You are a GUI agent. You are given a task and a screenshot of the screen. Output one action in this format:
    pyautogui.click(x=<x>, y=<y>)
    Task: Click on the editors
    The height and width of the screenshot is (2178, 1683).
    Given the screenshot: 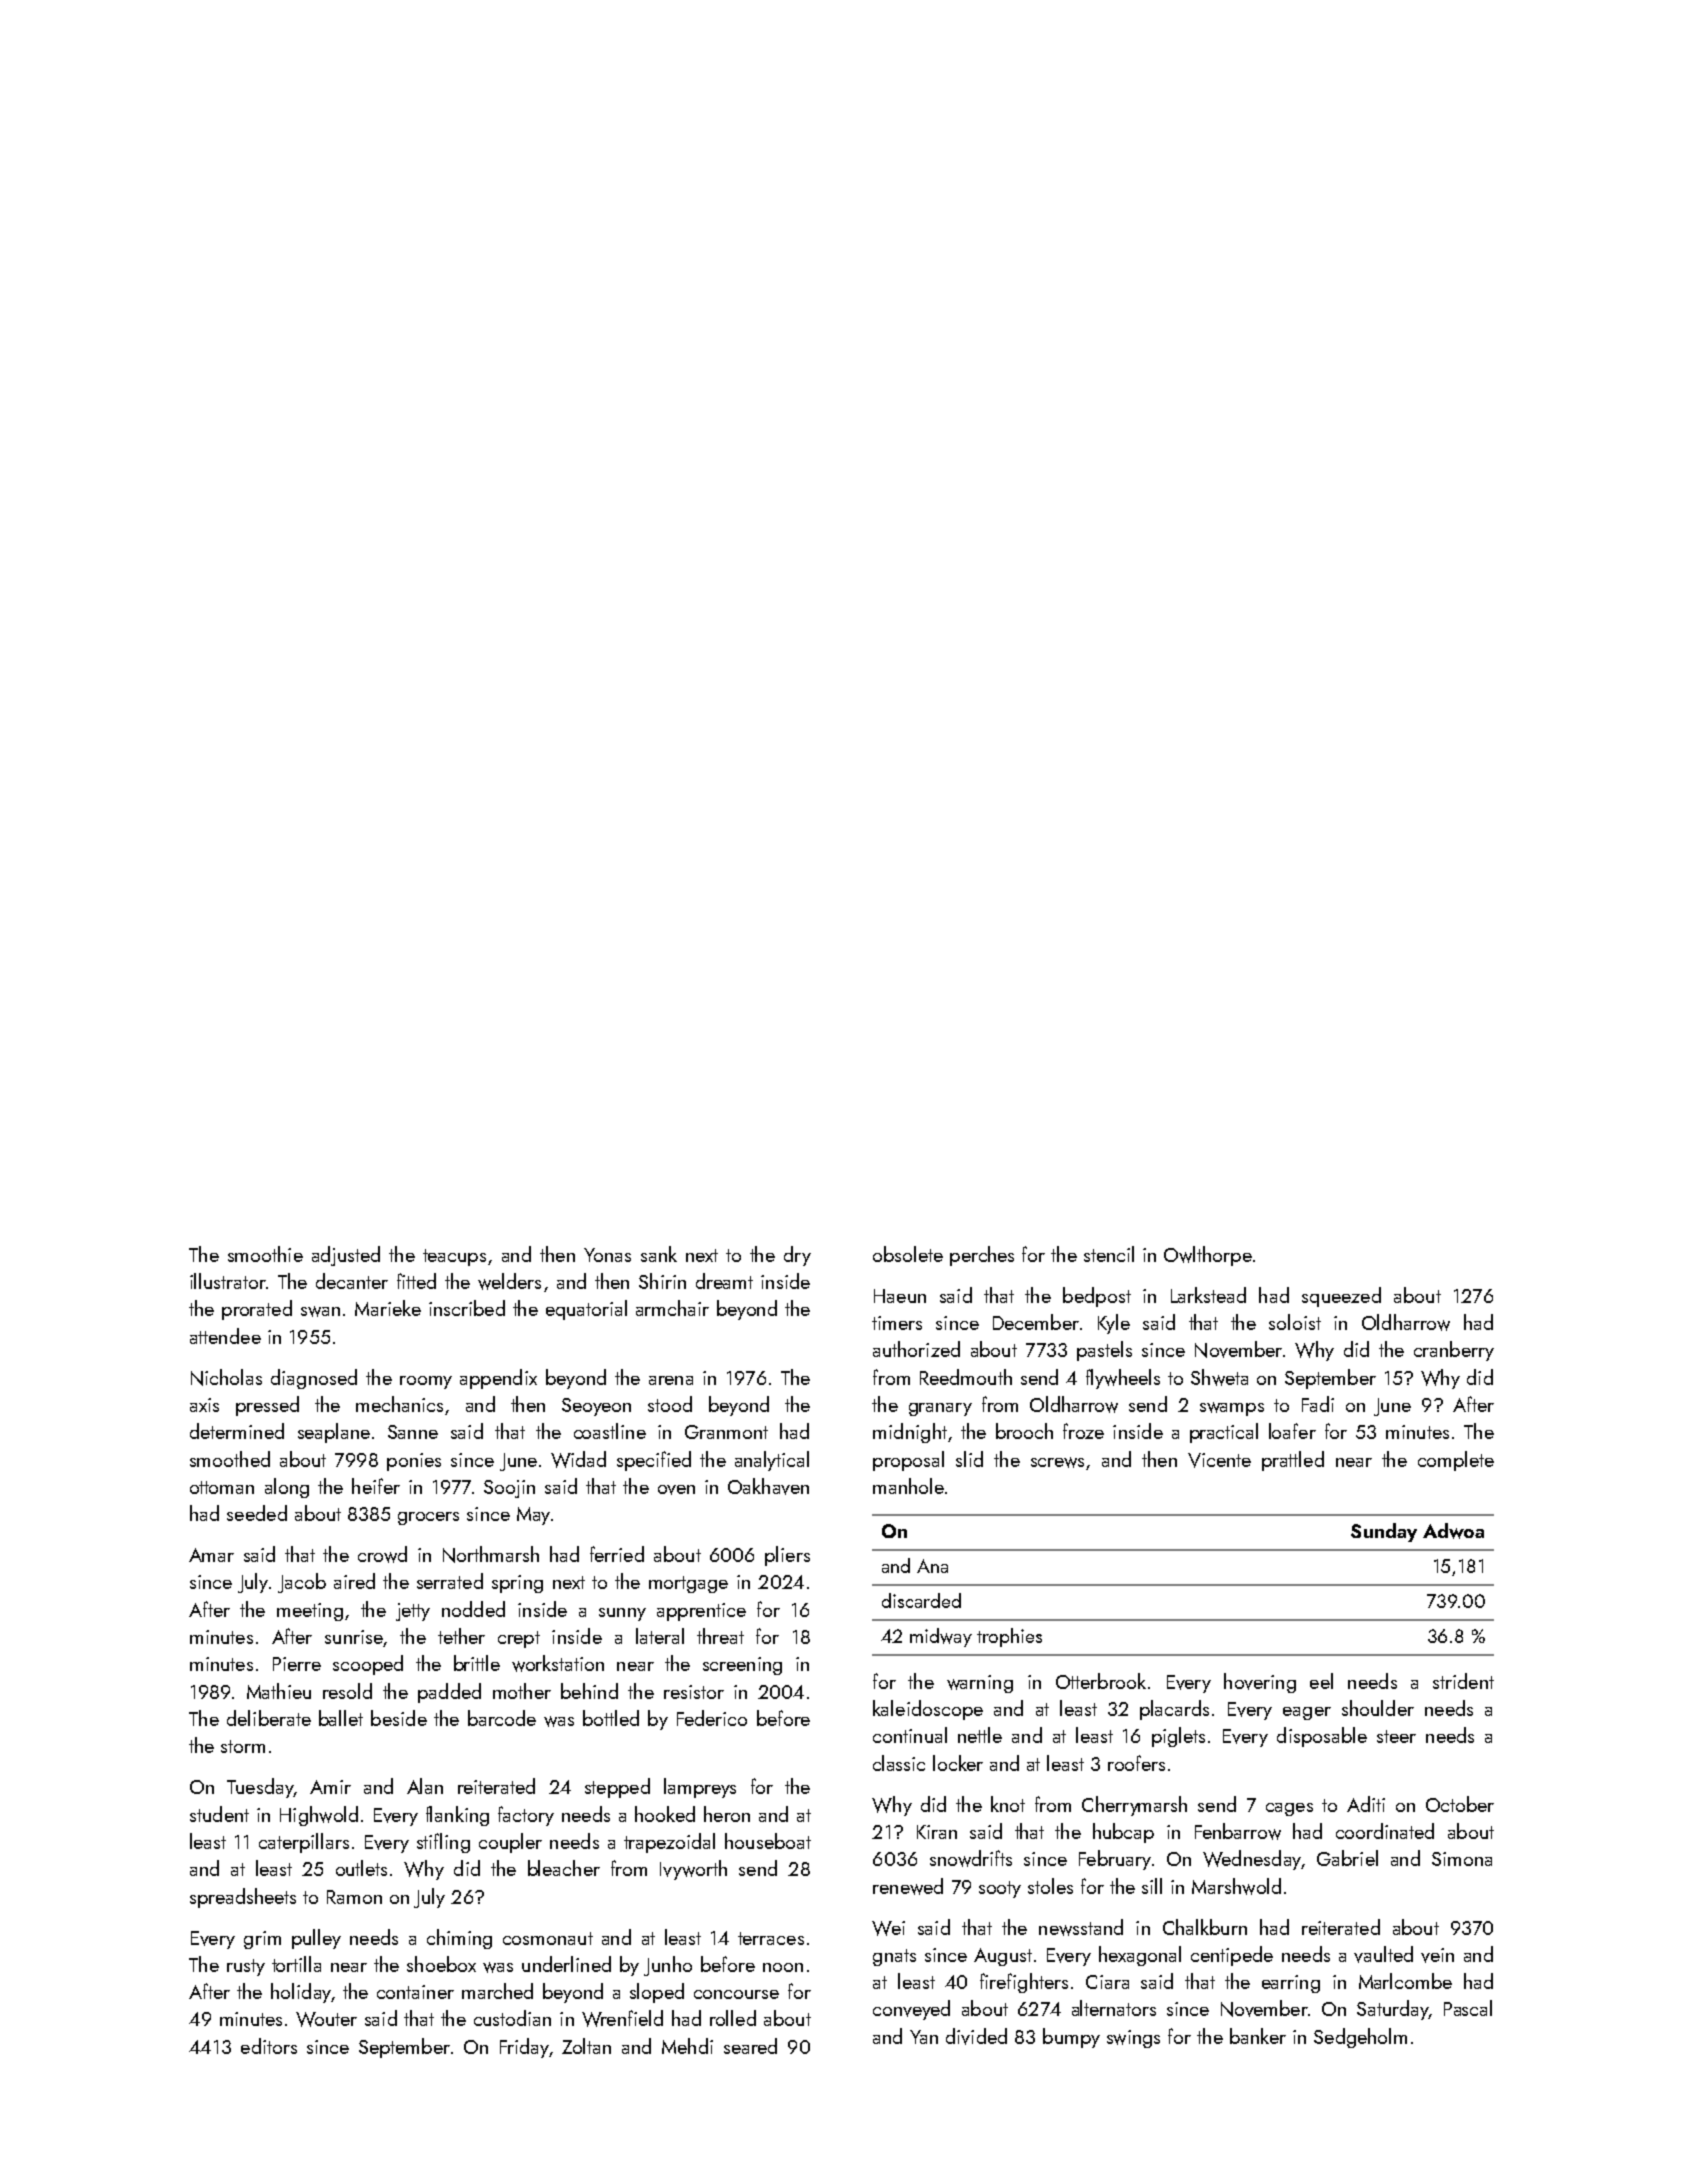 What is the action you would take?
    pyautogui.click(x=269, y=2046)
